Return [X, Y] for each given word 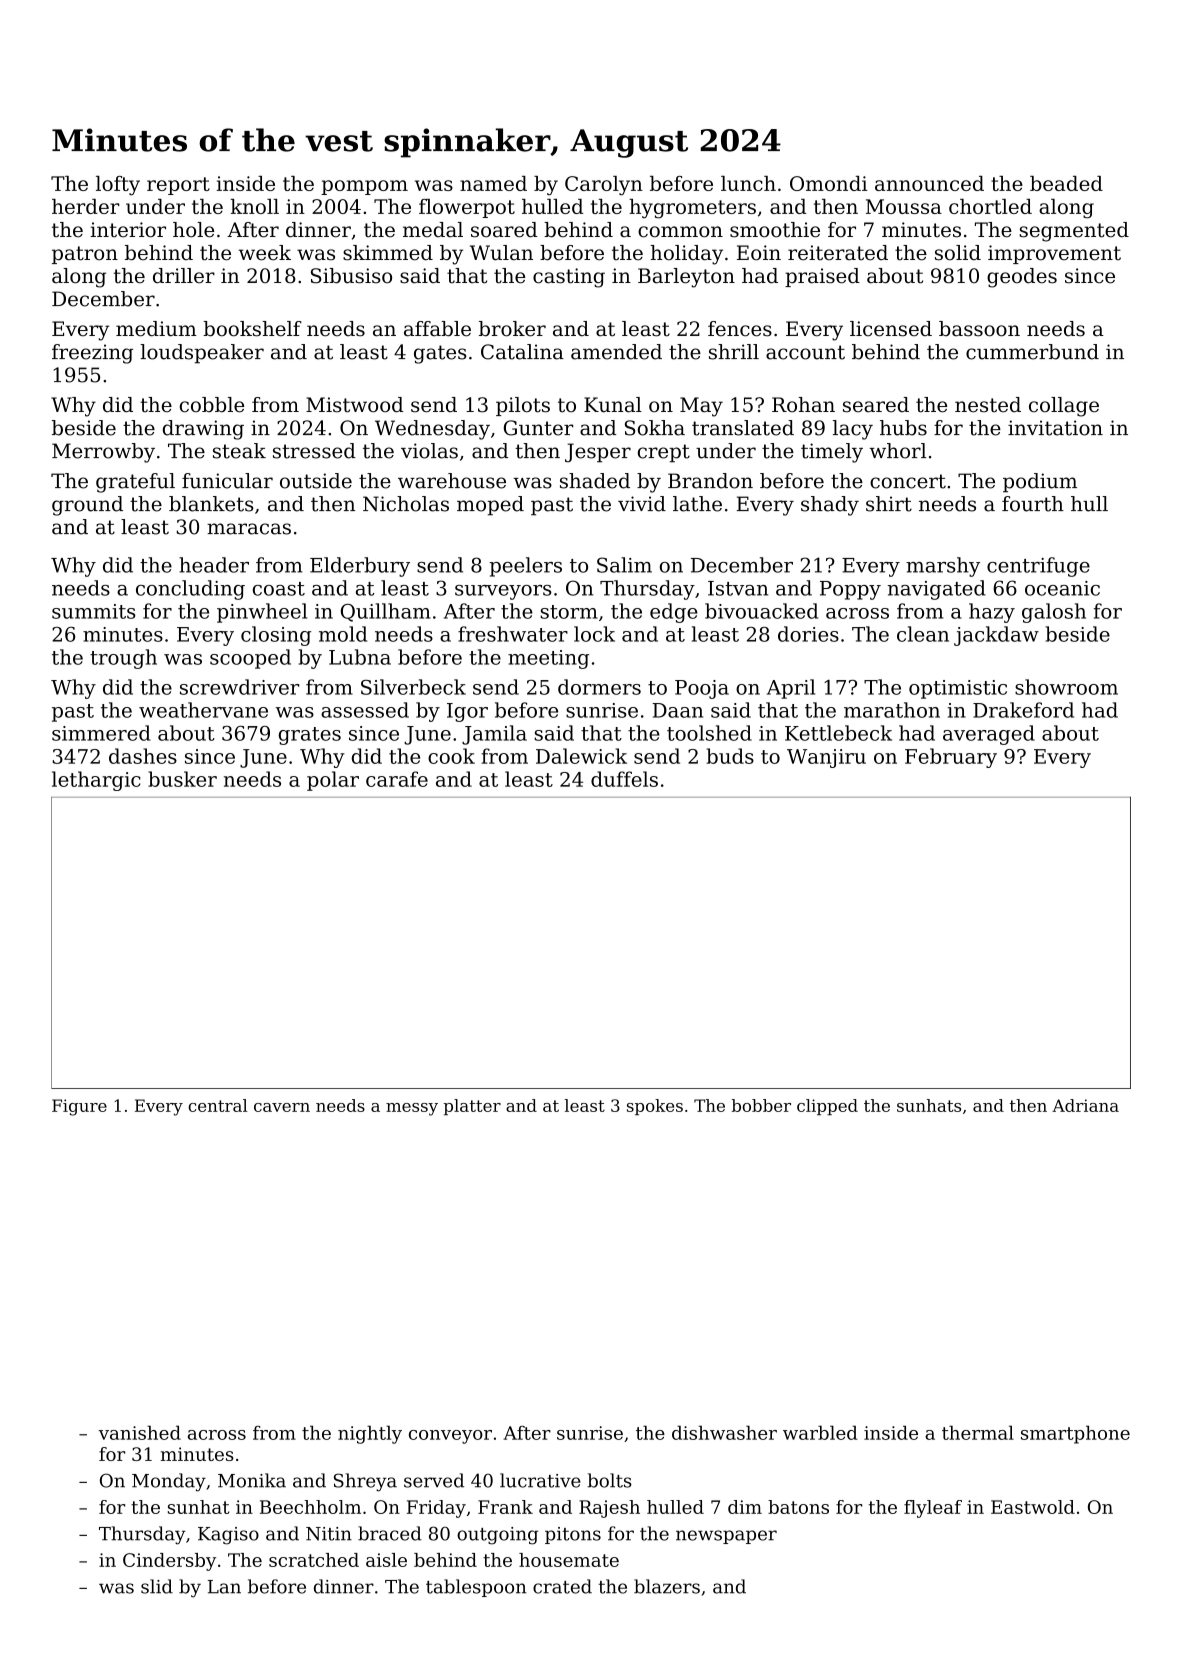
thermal [978, 1432]
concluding [190, 590]
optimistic [958, 689]
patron [85, 255]
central [218, 1105]
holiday [686, 255]
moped [490, 506]
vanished [139, 1432]
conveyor [450, 1437]
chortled [990, 206]
